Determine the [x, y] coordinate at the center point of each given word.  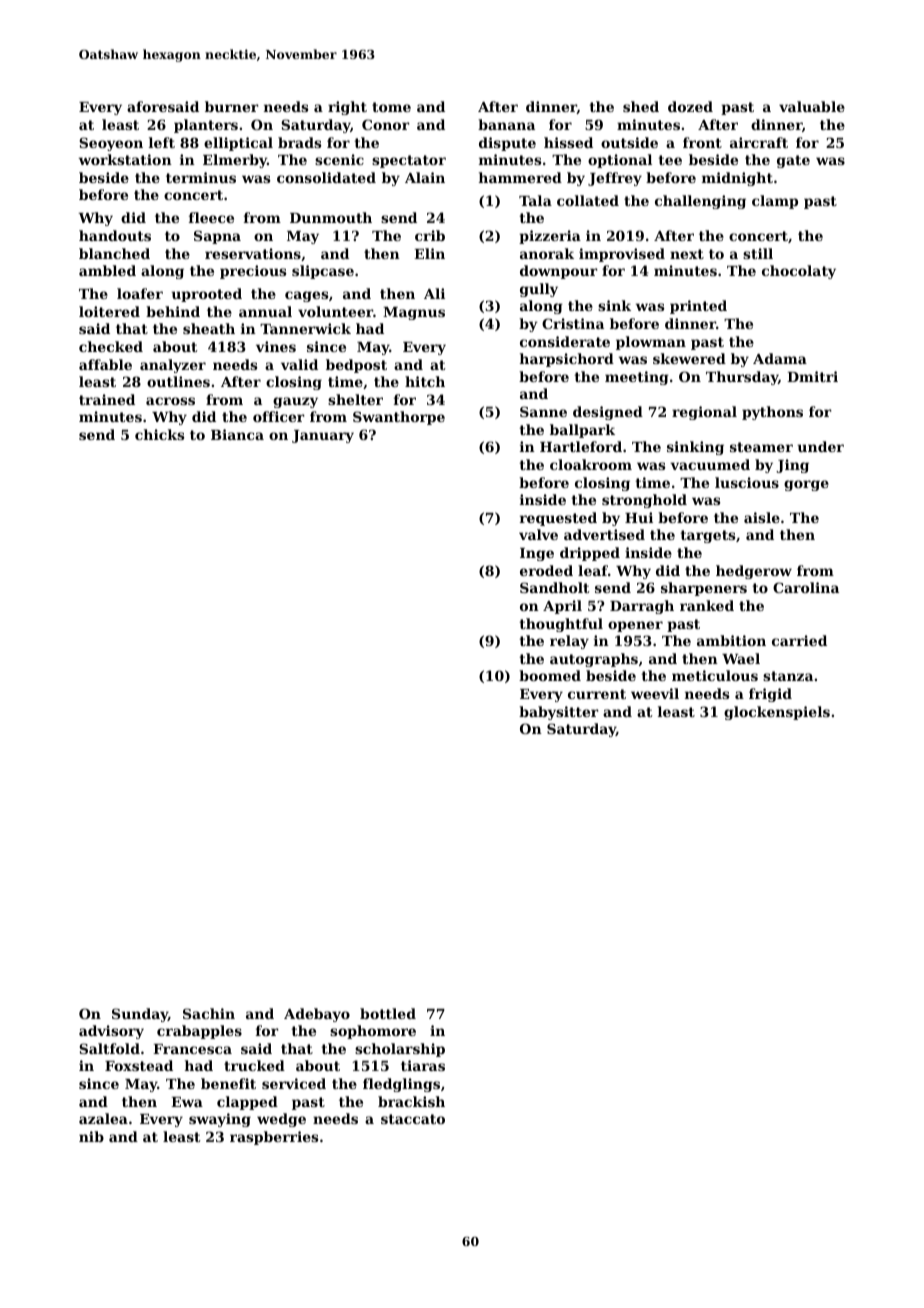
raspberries [274, 1138]
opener [635, 626]
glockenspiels [777, 713]
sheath [209, 328]
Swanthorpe [399, 418]
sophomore [373, 1032]
